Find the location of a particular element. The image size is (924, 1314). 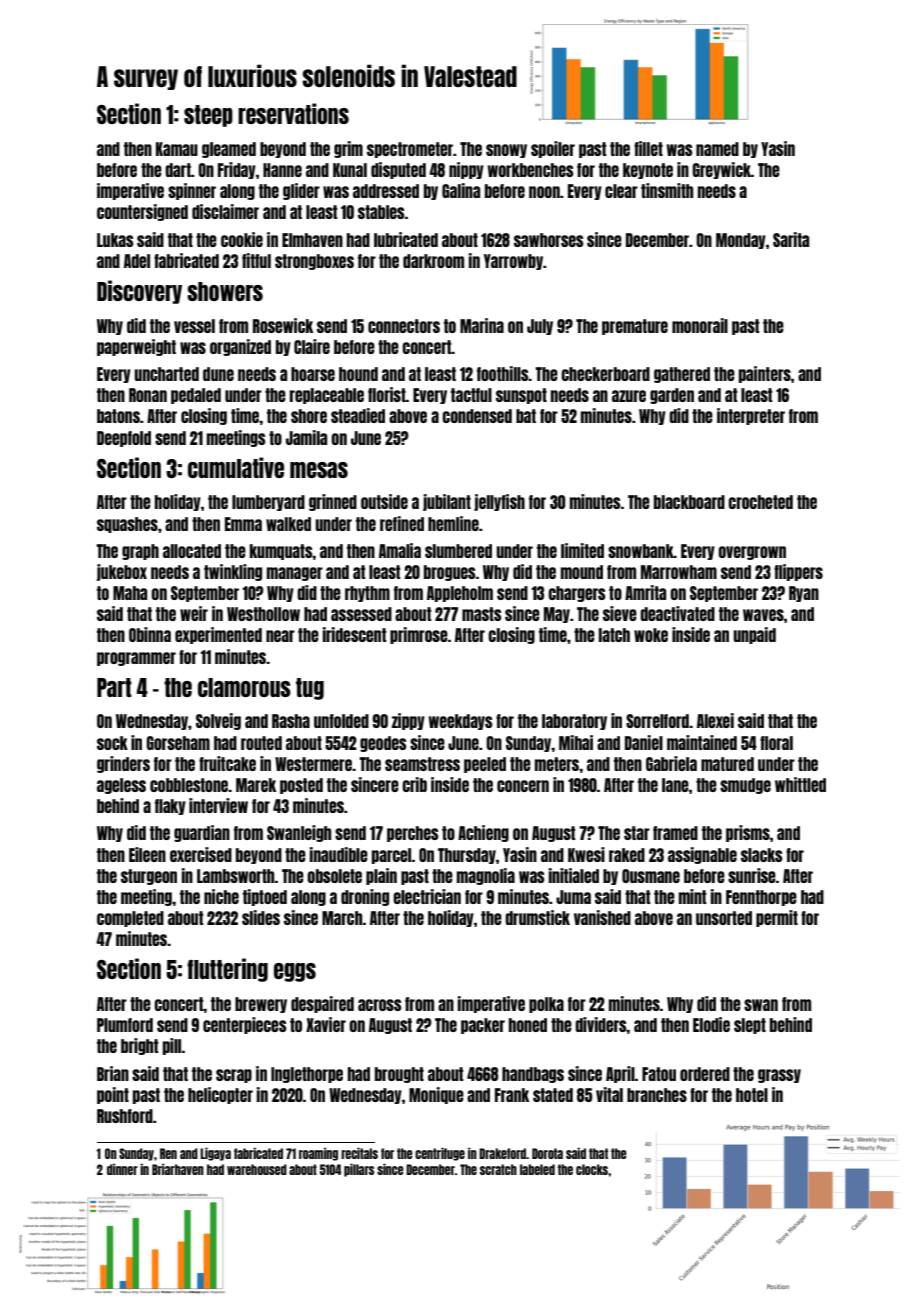

Westermere is located at coordinates (313, 764).
